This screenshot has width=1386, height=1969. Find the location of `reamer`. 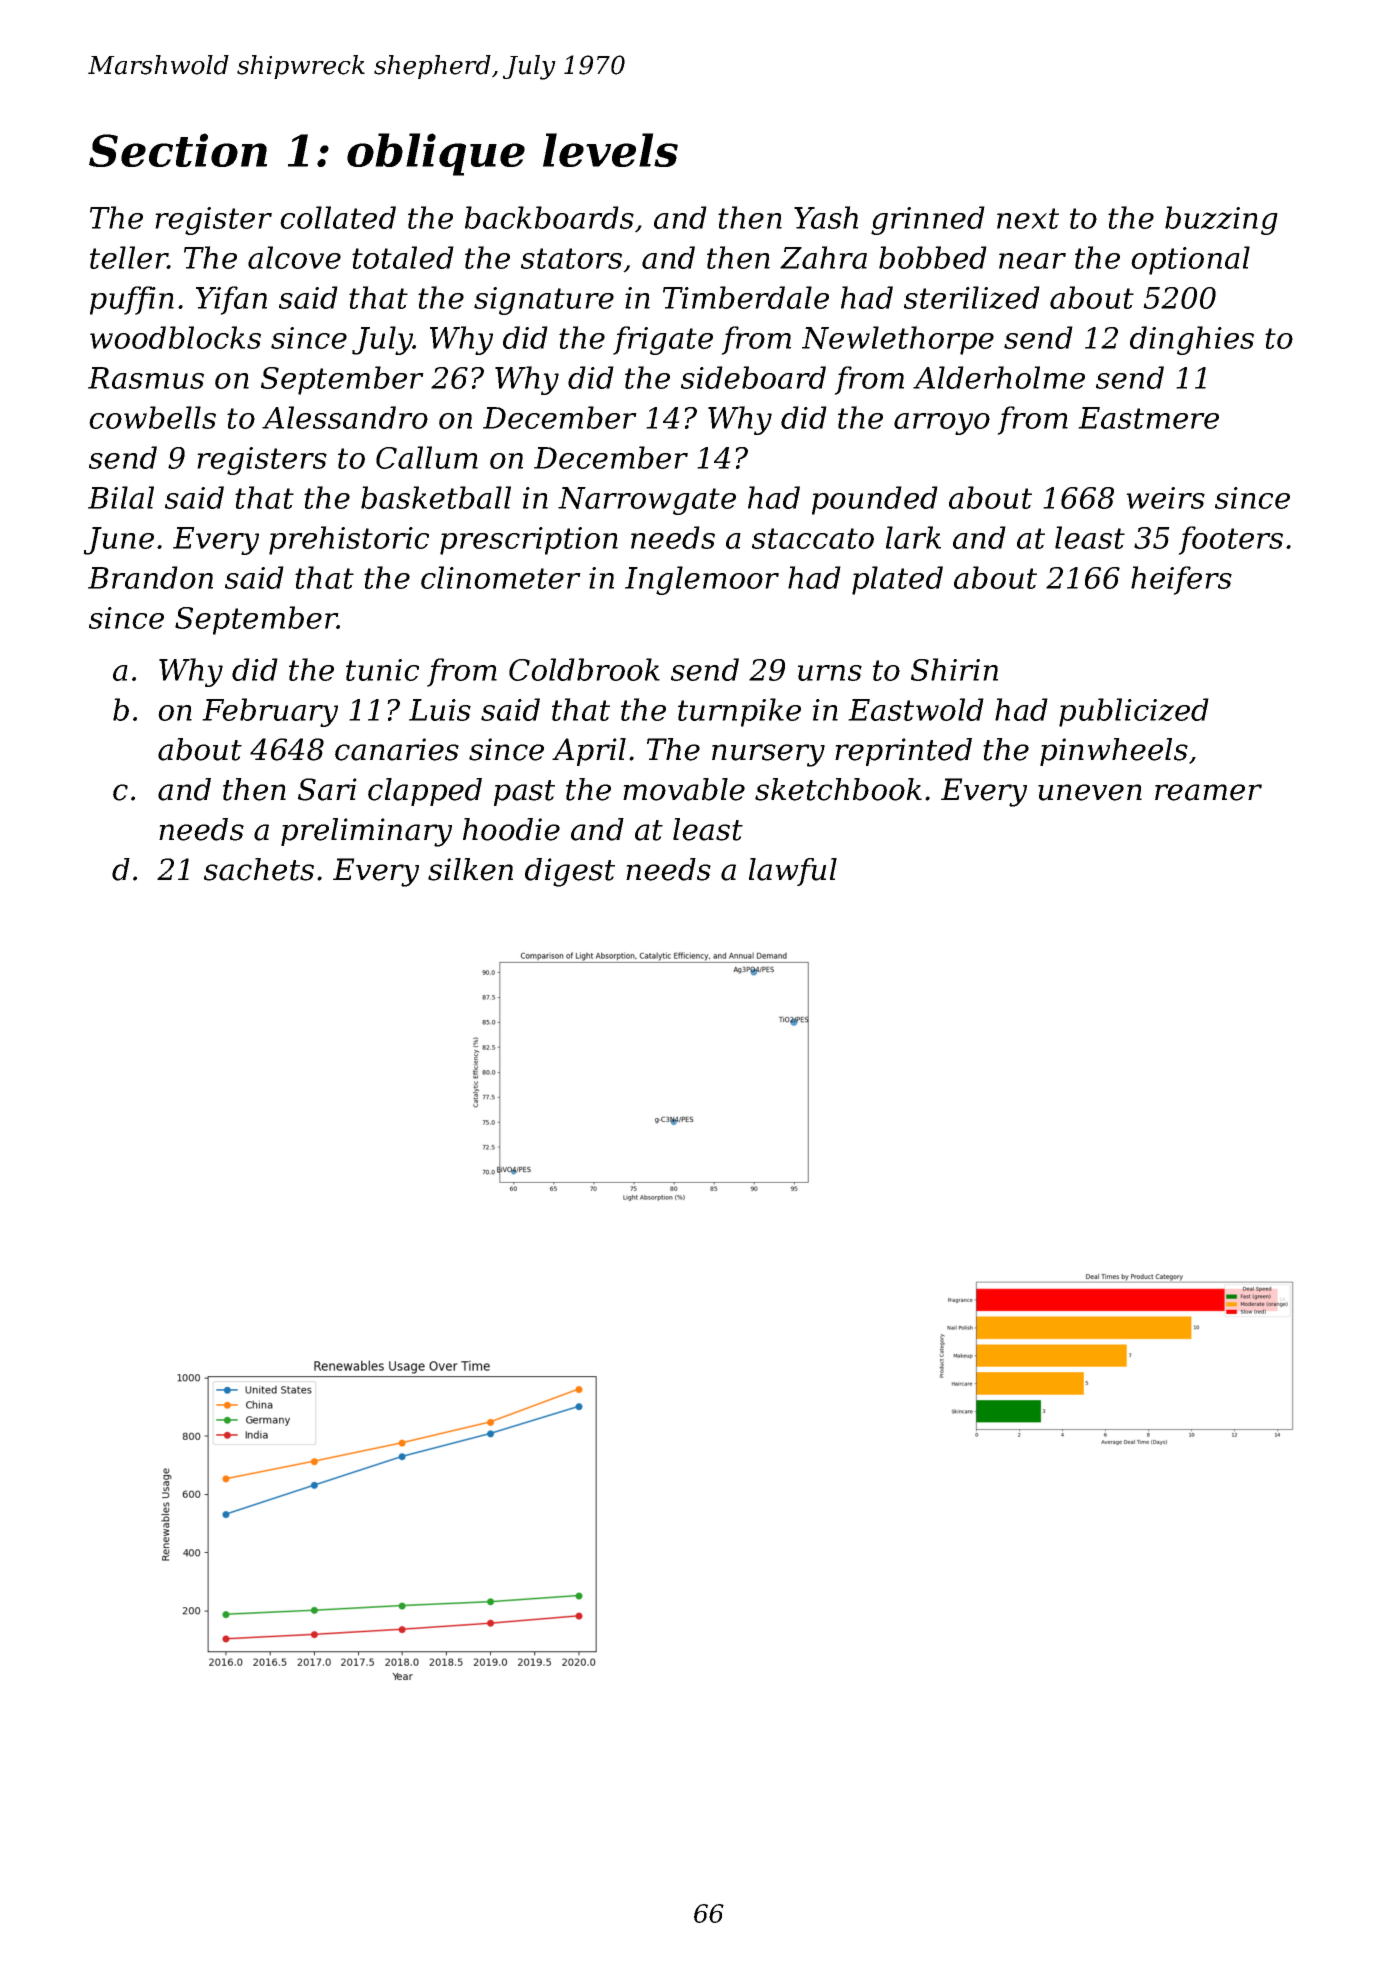

reamer is located at coordinates (1208, 792).
